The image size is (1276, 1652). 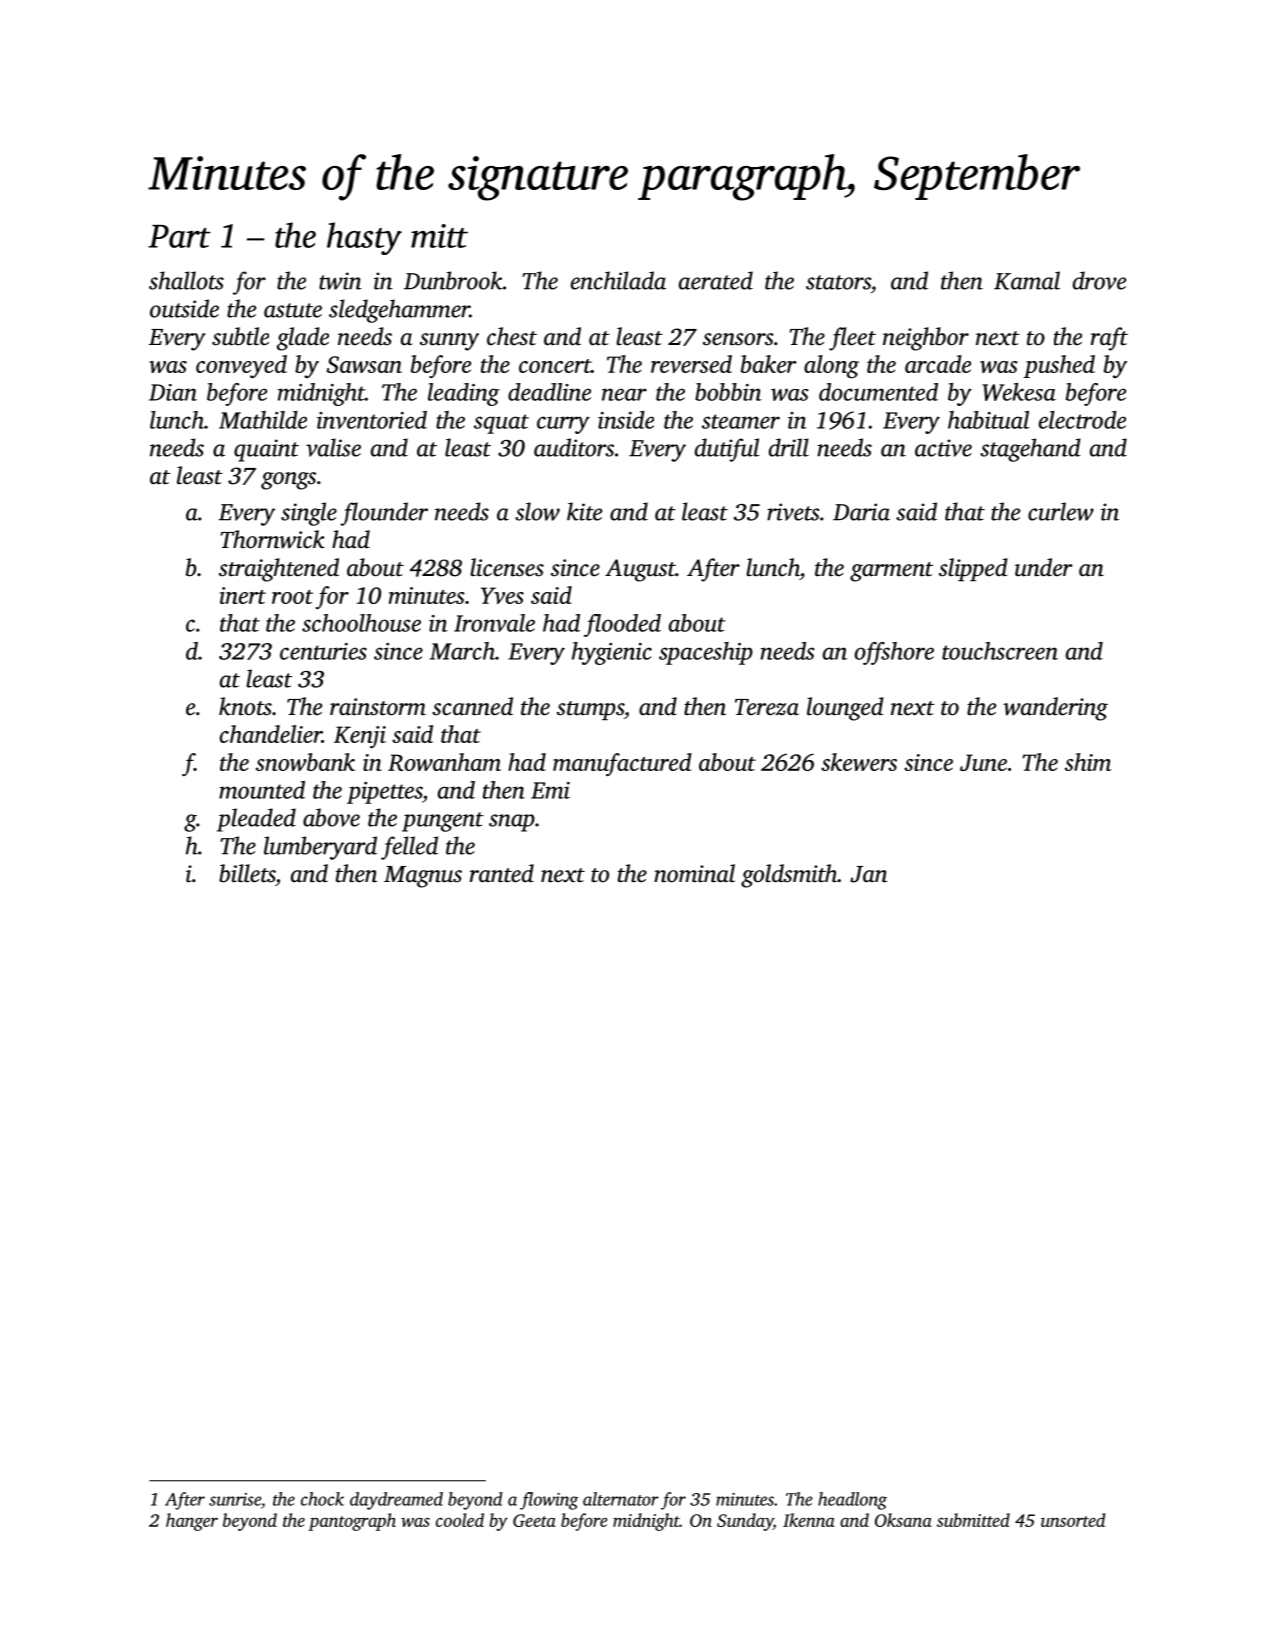 I want to click on Kamal, so click(x=1027, y=280).
